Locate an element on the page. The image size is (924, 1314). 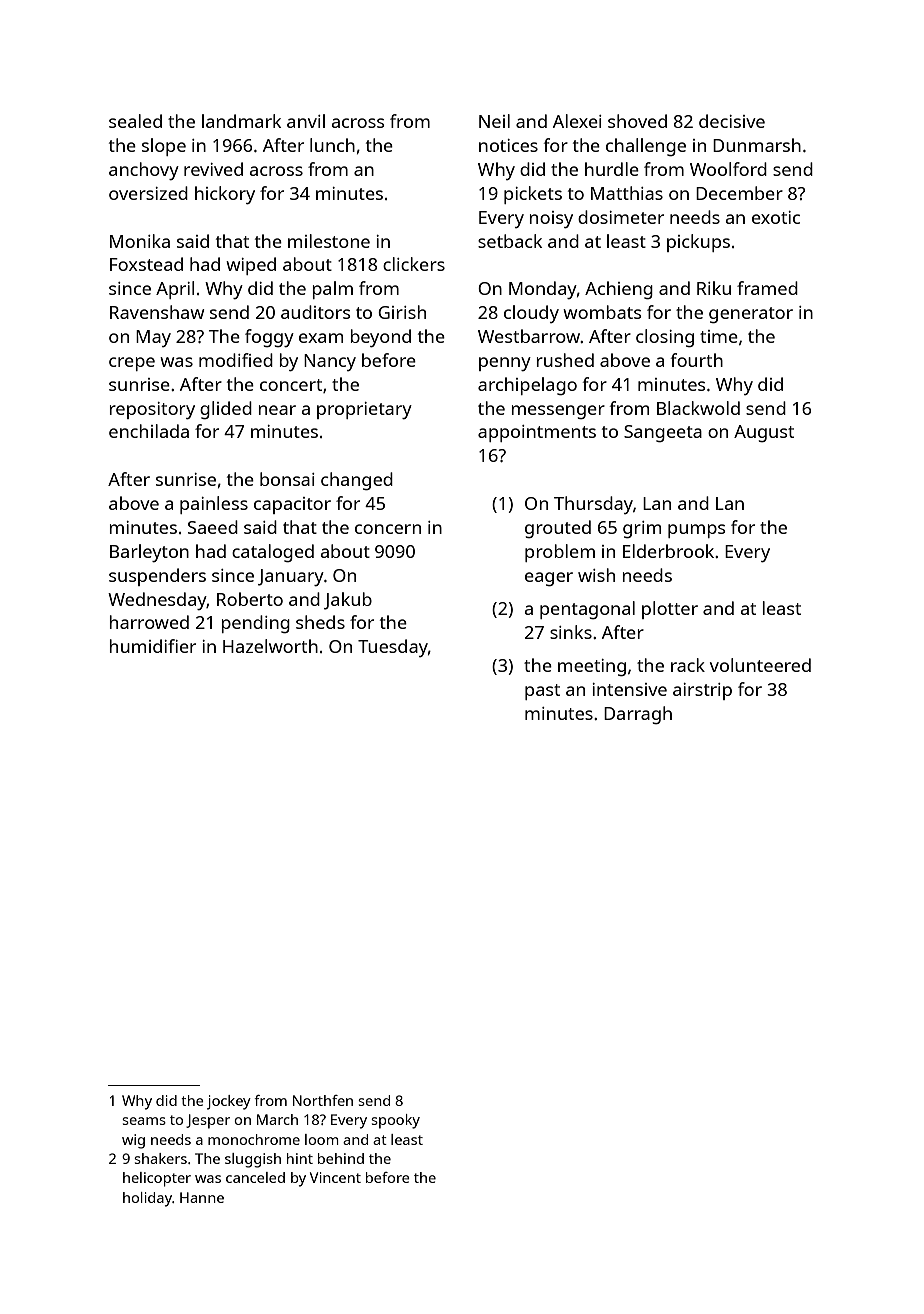
Neil is located at coordinates (494, 121).
